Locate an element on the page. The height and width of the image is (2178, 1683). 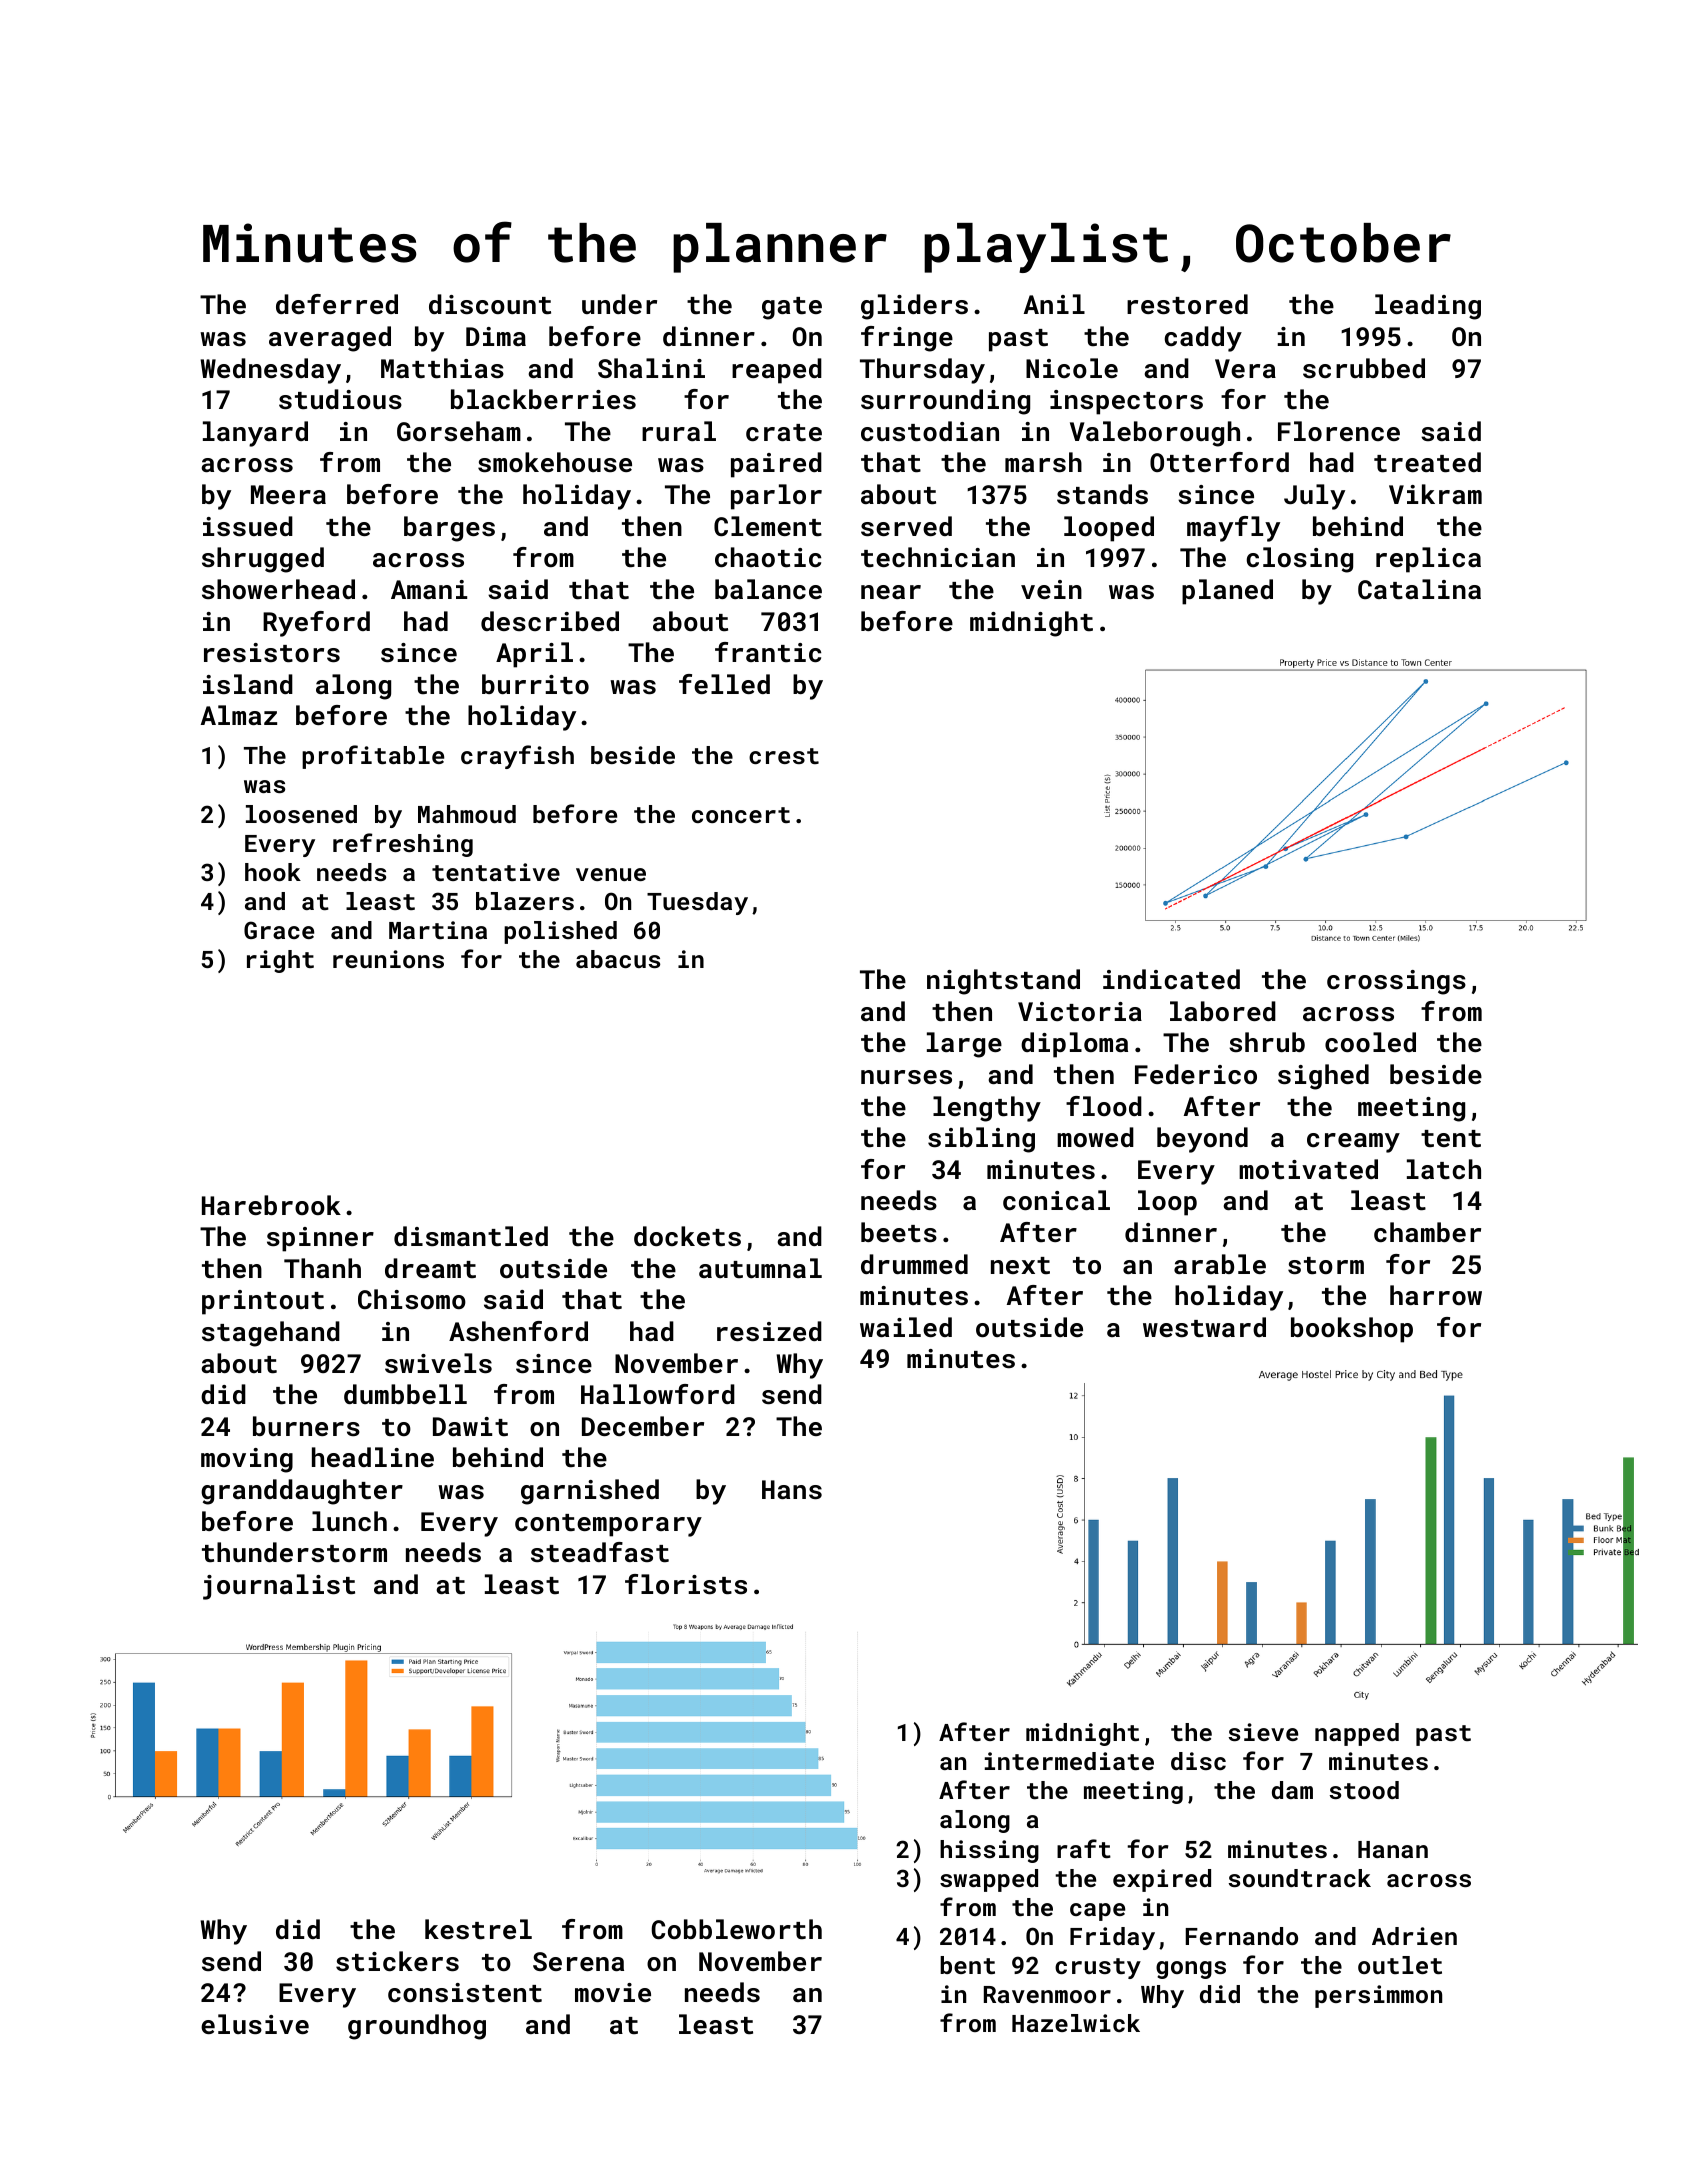
elusive is located at coordinates (255, 2024).
